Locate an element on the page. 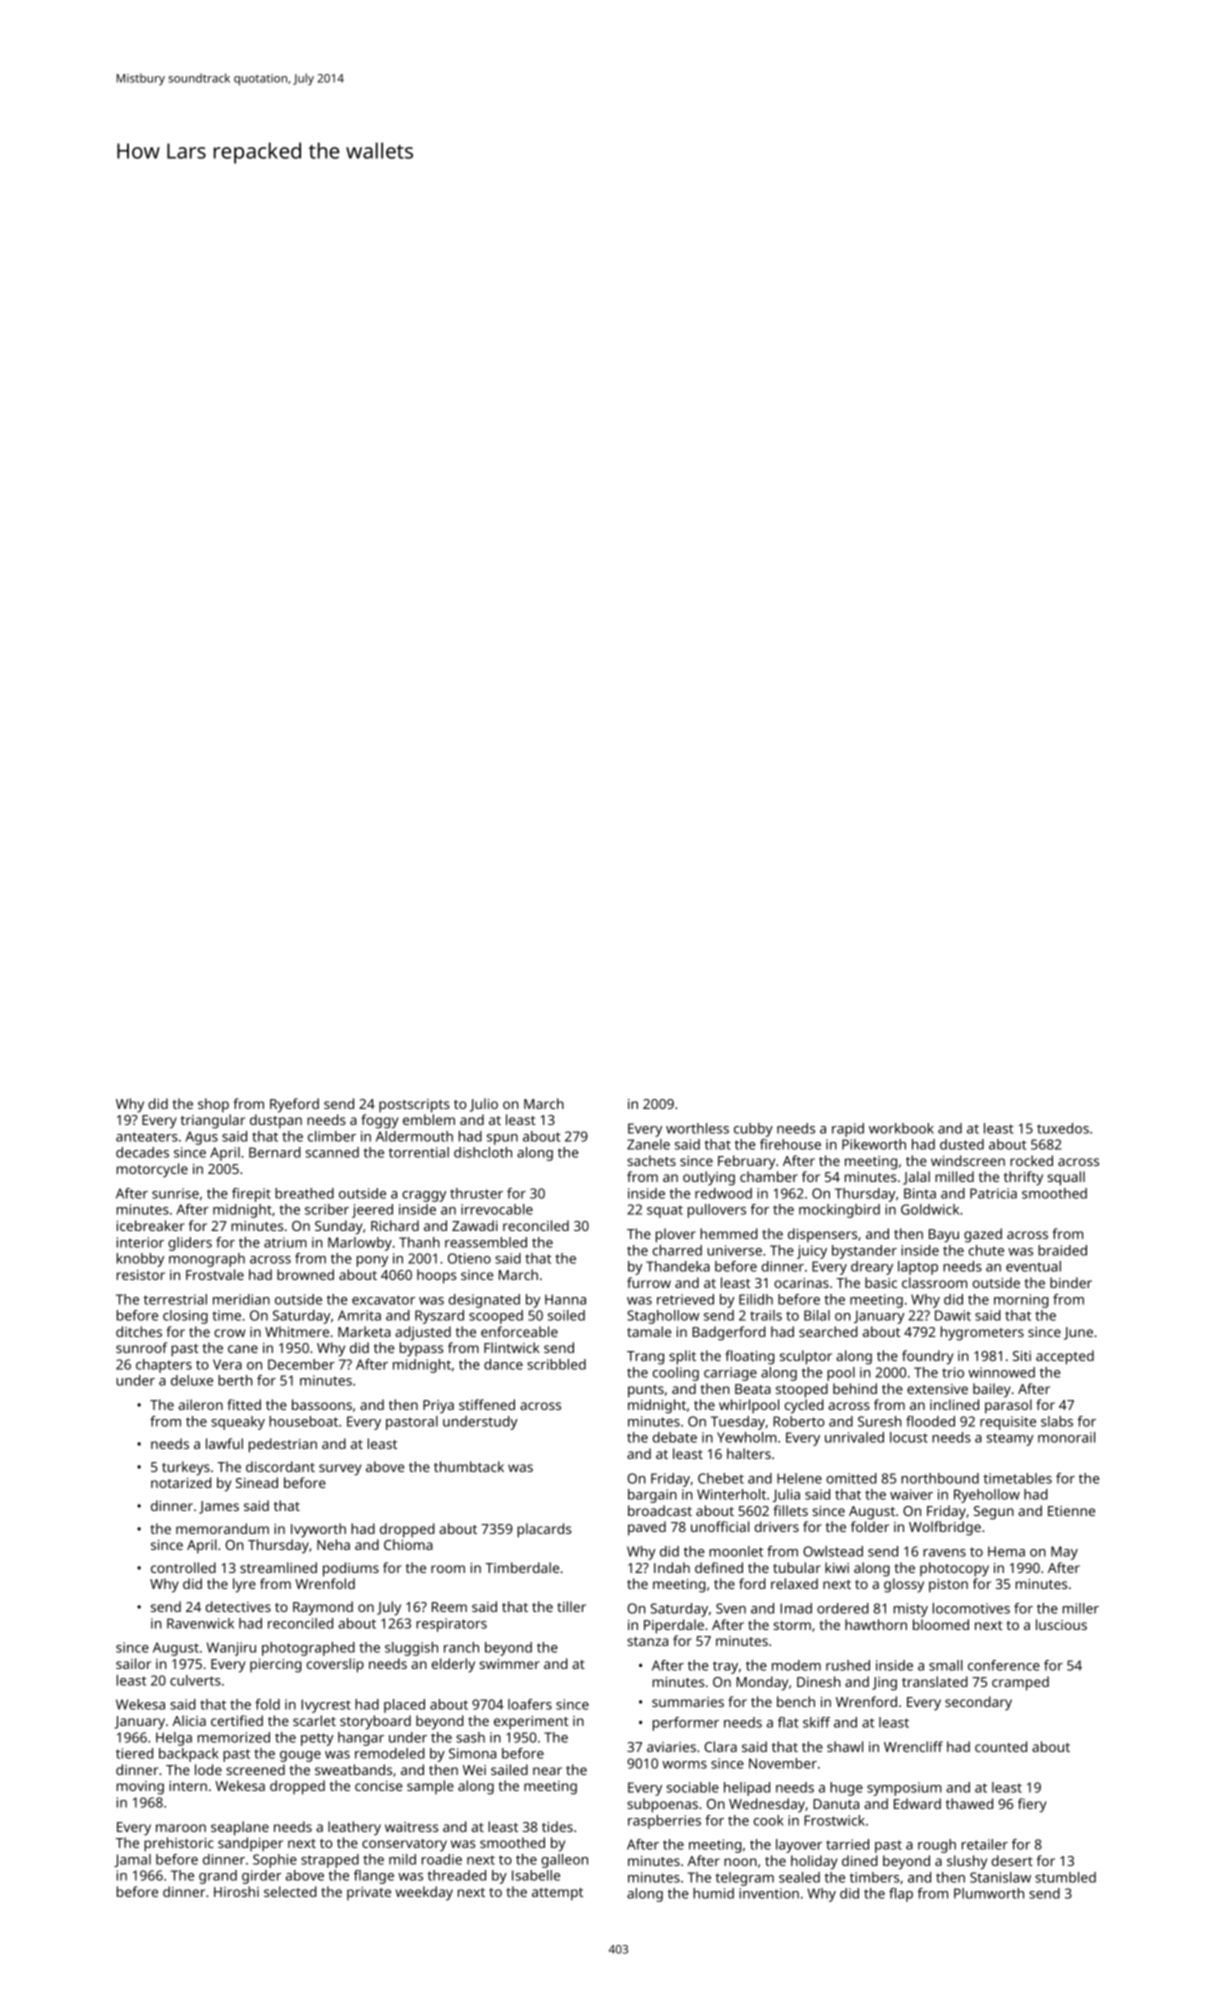 The height and width of the document is (2004, 1217). desert is located at coordinates (1012, 1860).
